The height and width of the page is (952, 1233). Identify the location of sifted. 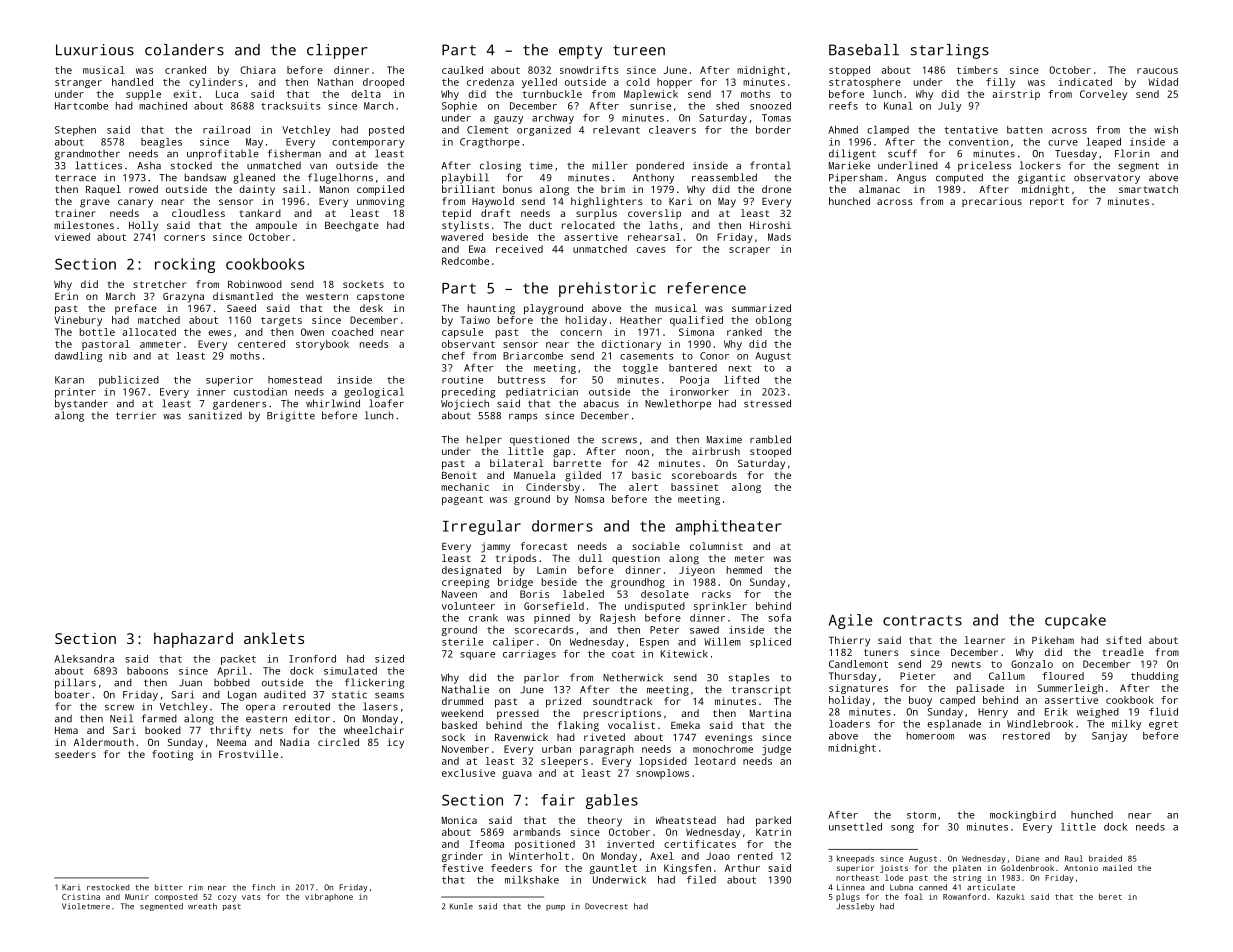
(1123, 640).
